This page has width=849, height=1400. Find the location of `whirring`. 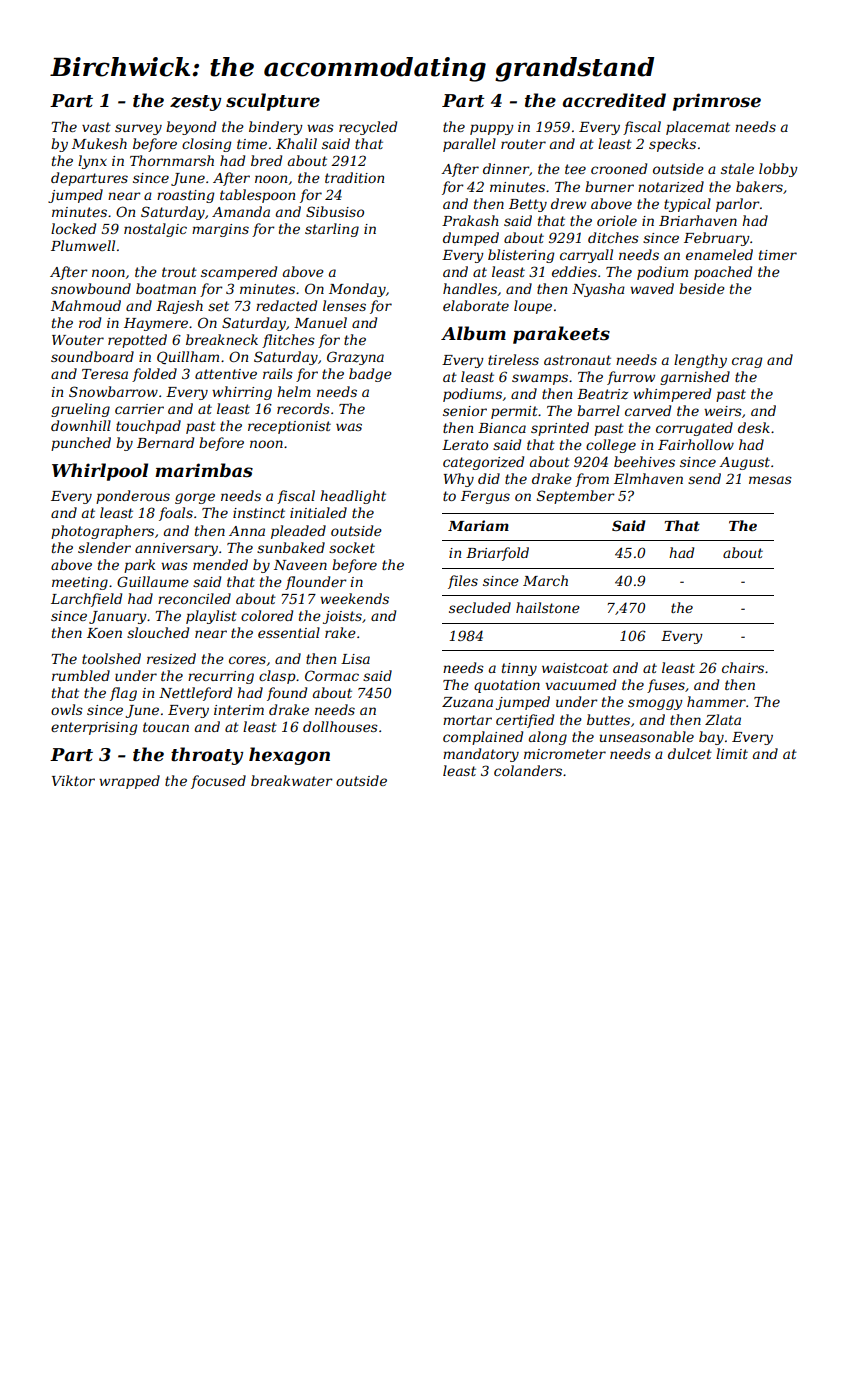

whirring is located at coordinates (242, 393).
